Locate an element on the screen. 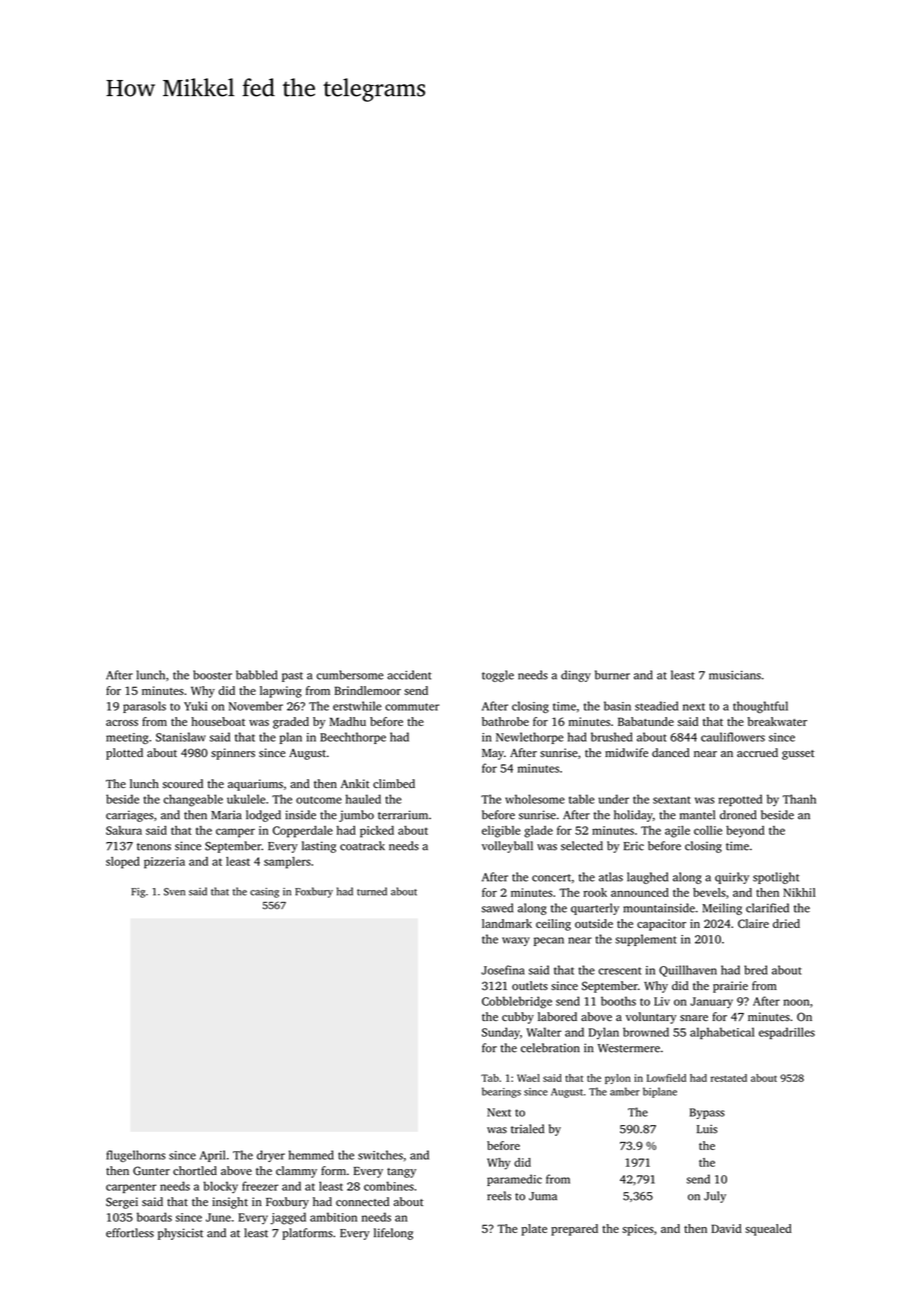 The width and height of the screenshot is (924, 1308). gusset is located at coordinates (798, 755).
